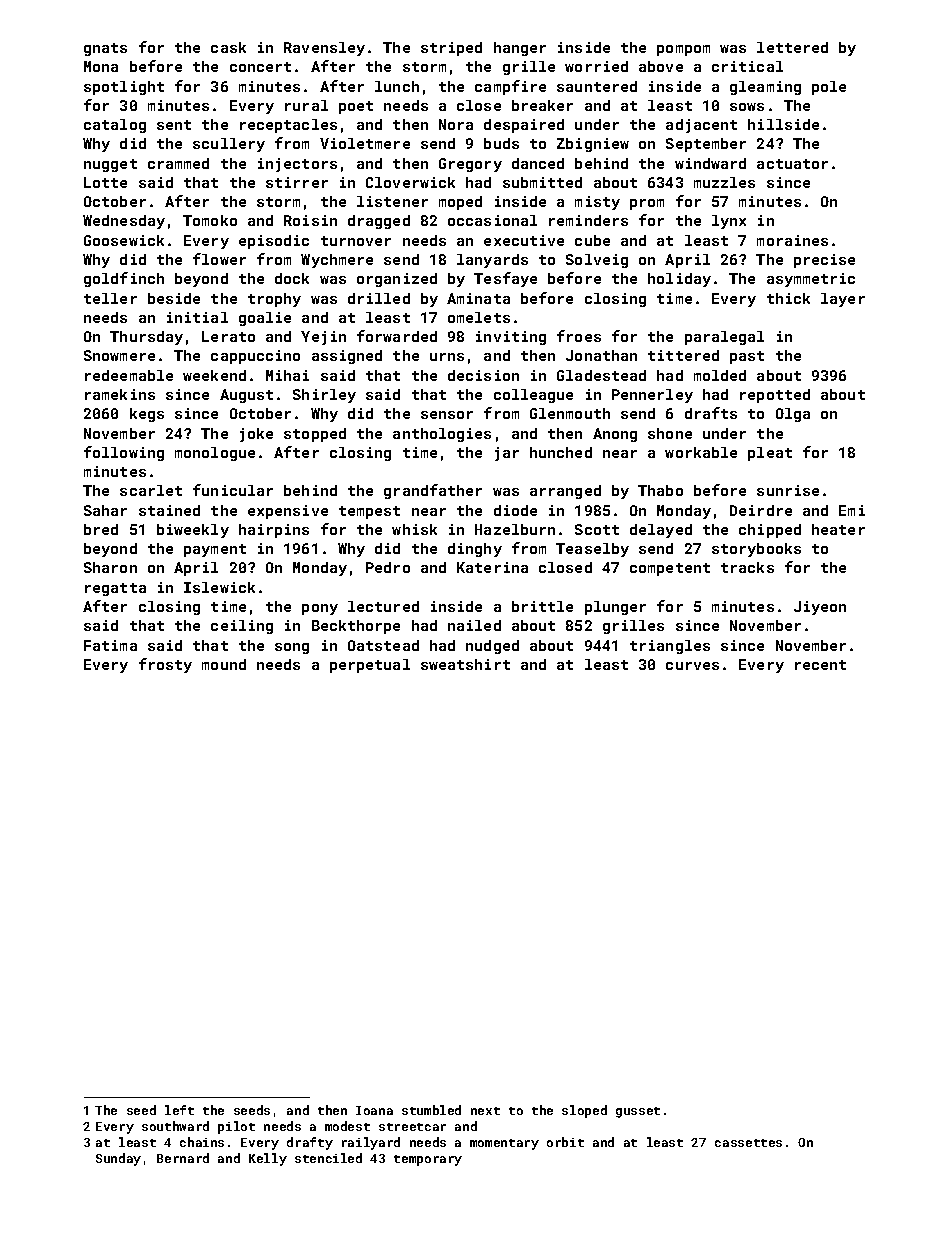 The image size is (952, 1233). I want to click on sweatshirt, so click(465, 664).
